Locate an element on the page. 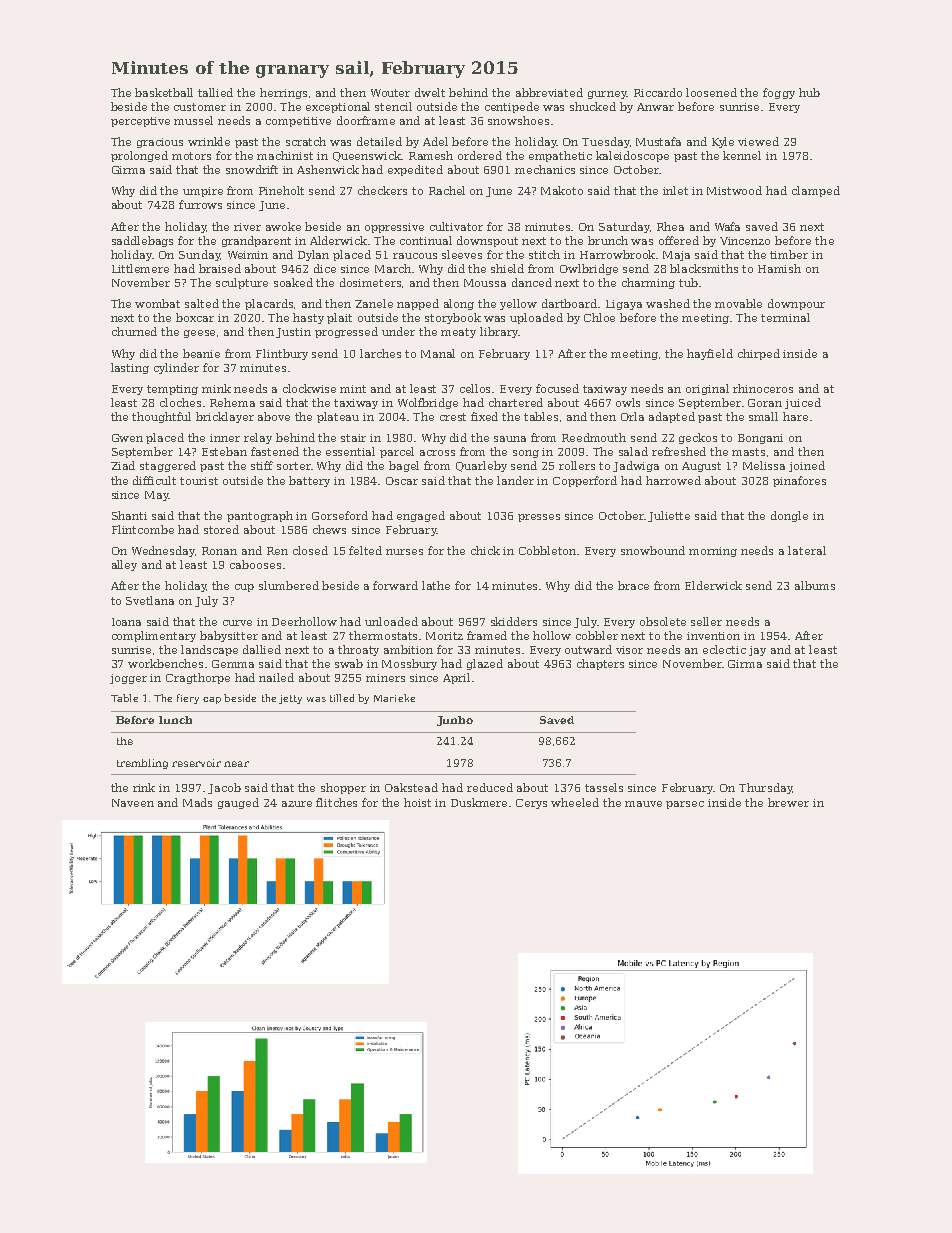 This document has width=952, height=1233. hub is located at coordinates (809, 92).
